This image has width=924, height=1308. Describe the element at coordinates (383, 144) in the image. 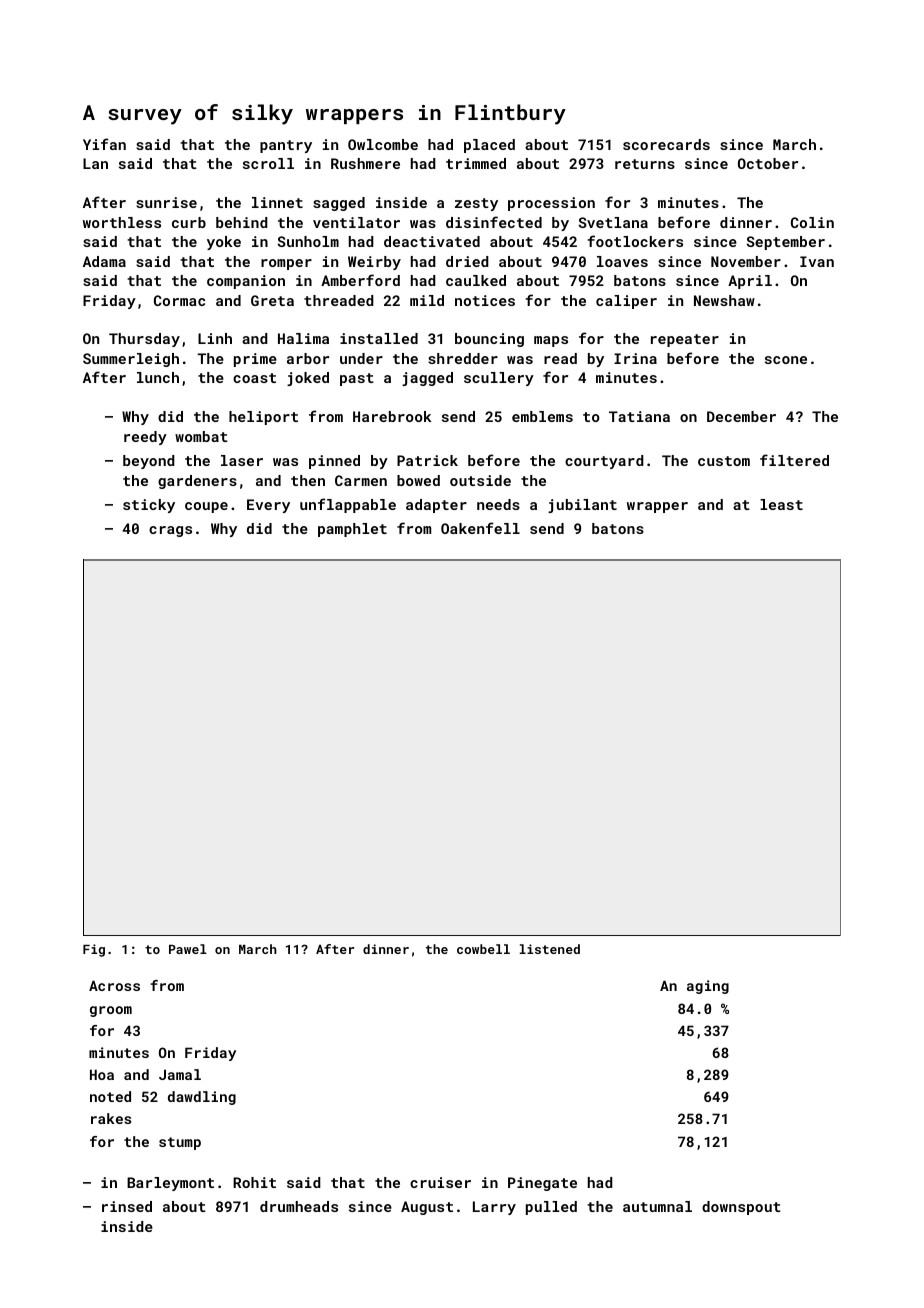

I see `Owlcombe` at that location.
